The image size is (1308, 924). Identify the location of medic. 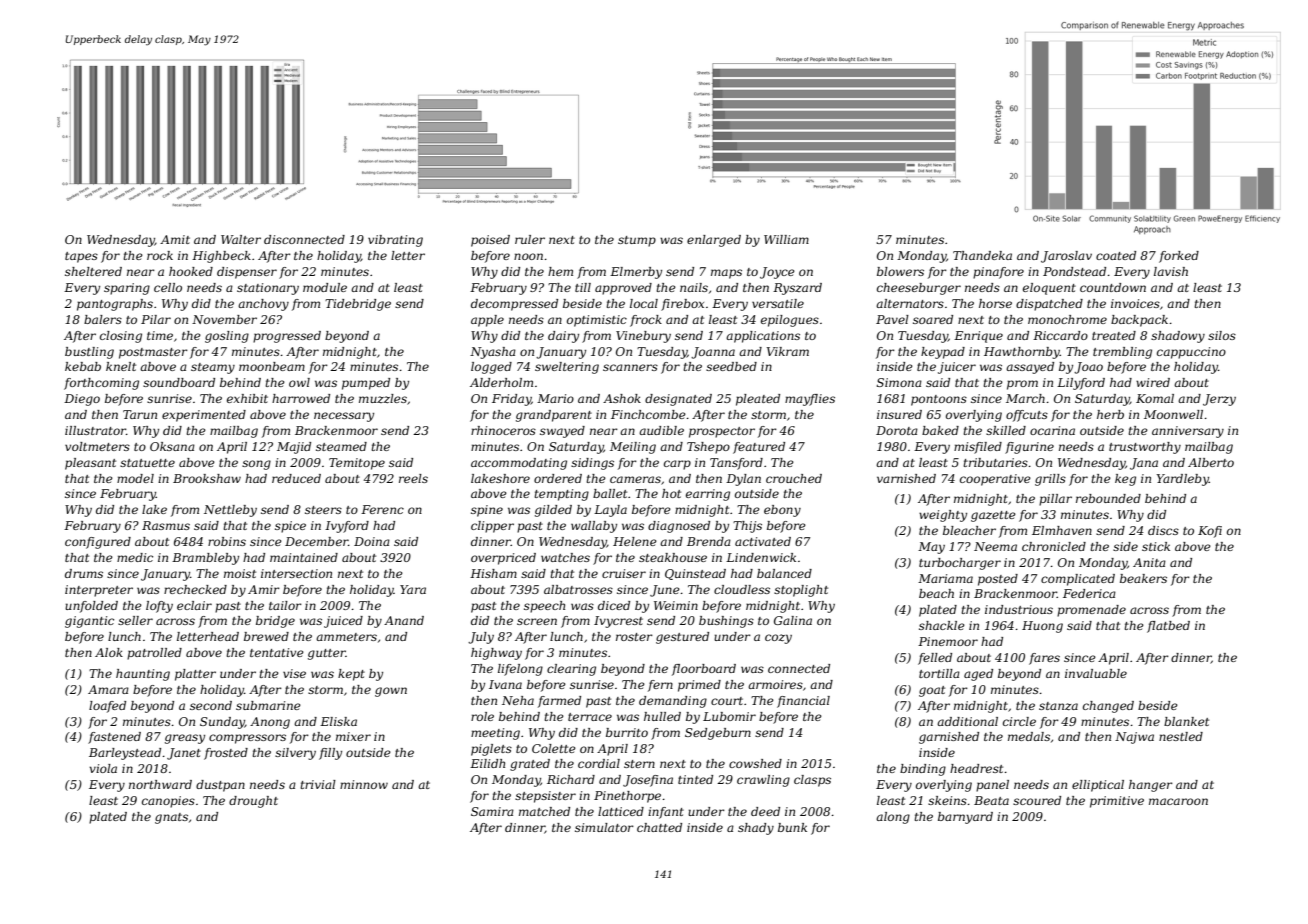
(135, 557).
